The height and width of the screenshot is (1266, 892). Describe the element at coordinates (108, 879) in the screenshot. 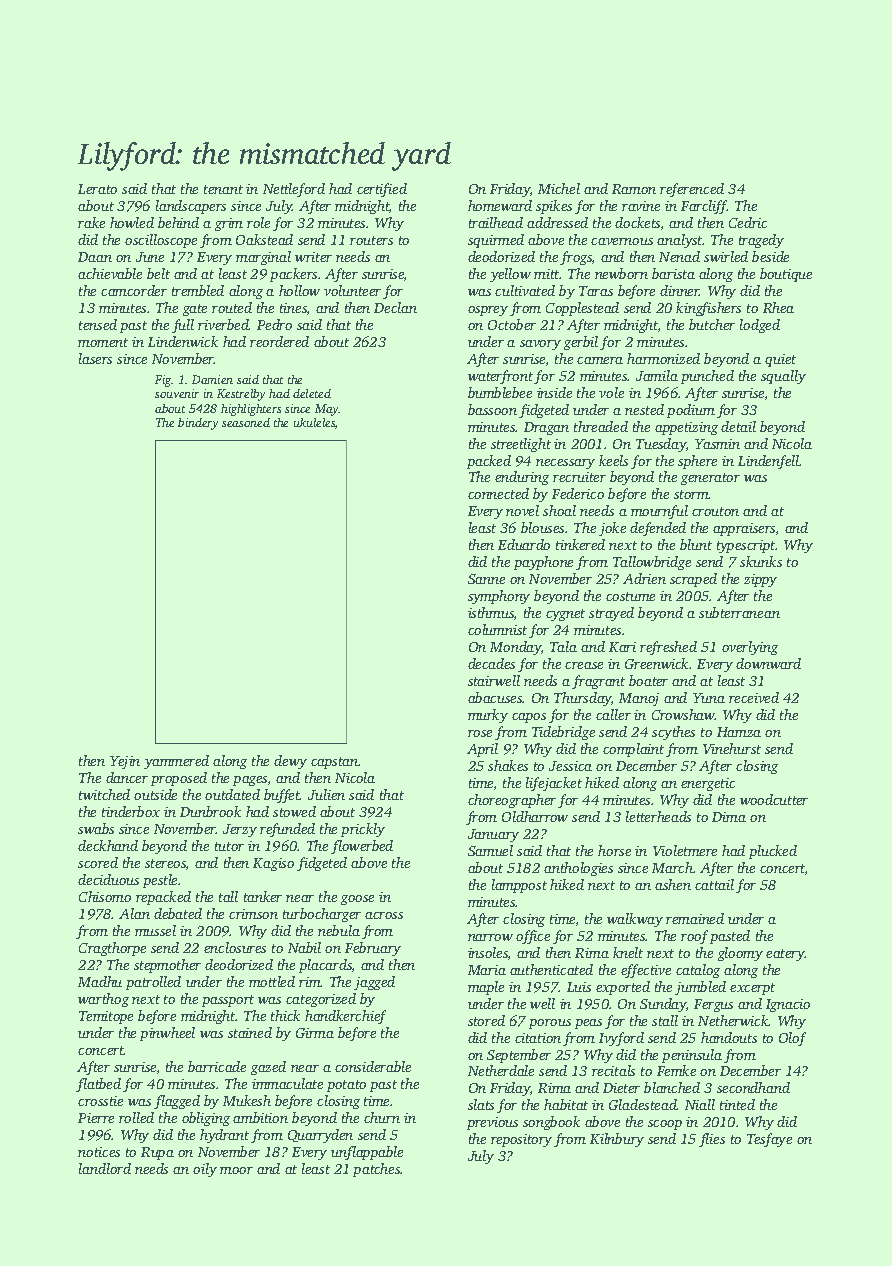

I see `deciduous` at that location.
